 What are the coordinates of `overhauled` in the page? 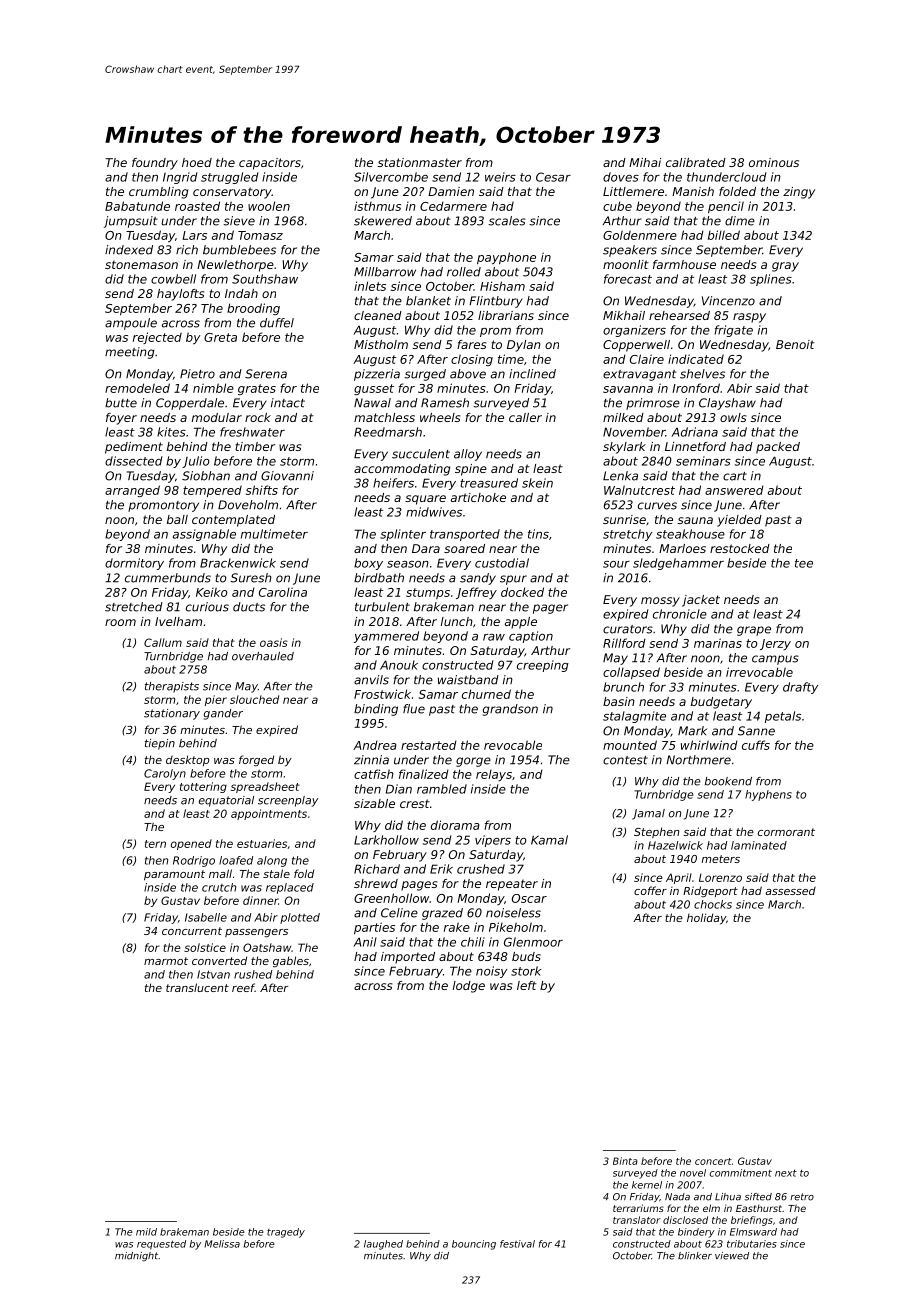 It's located at (263, 656).
